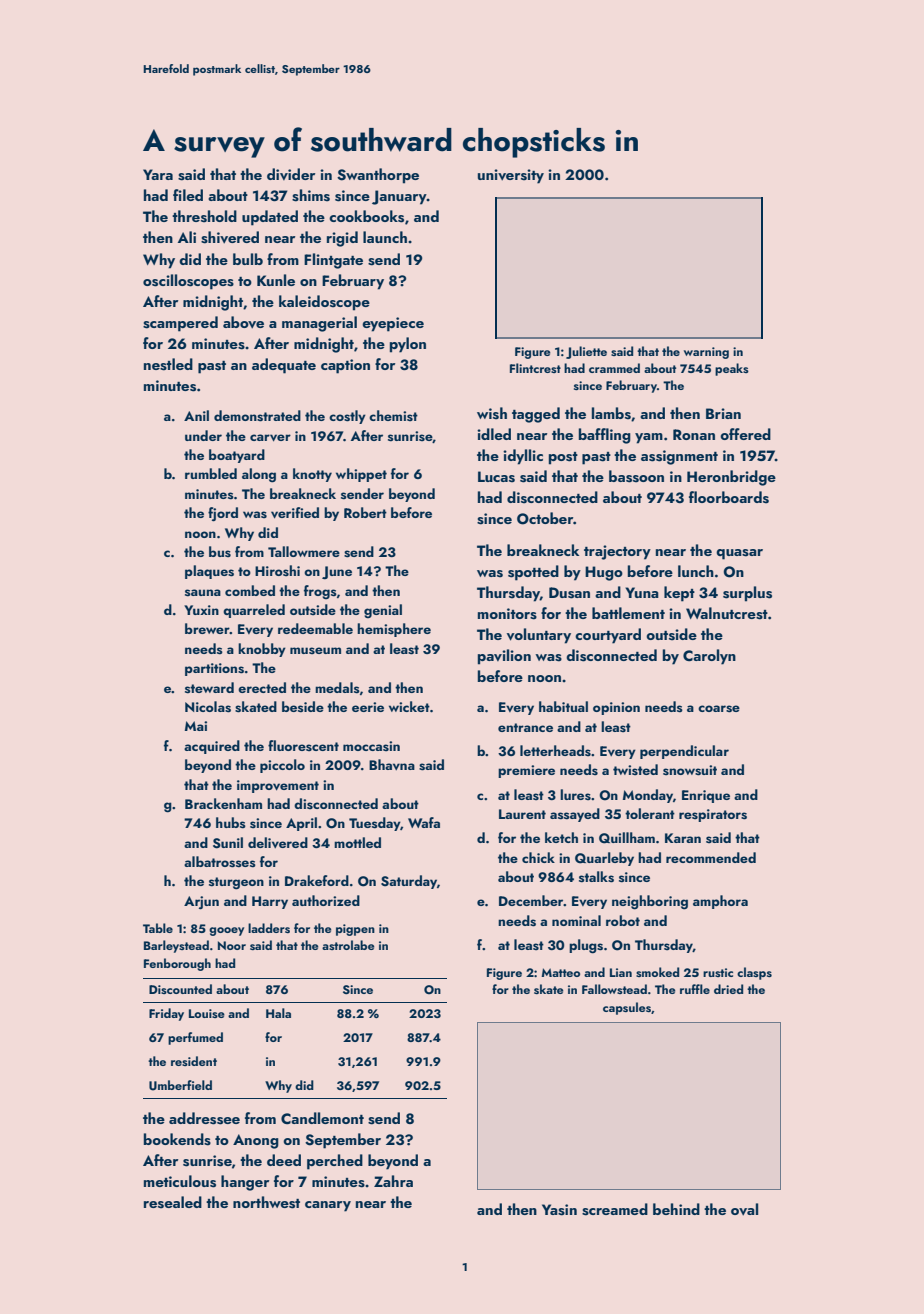 Image resolution: width=924 pixels, height=1314 pixels. I want to click on Yara, so click(158, 174).
